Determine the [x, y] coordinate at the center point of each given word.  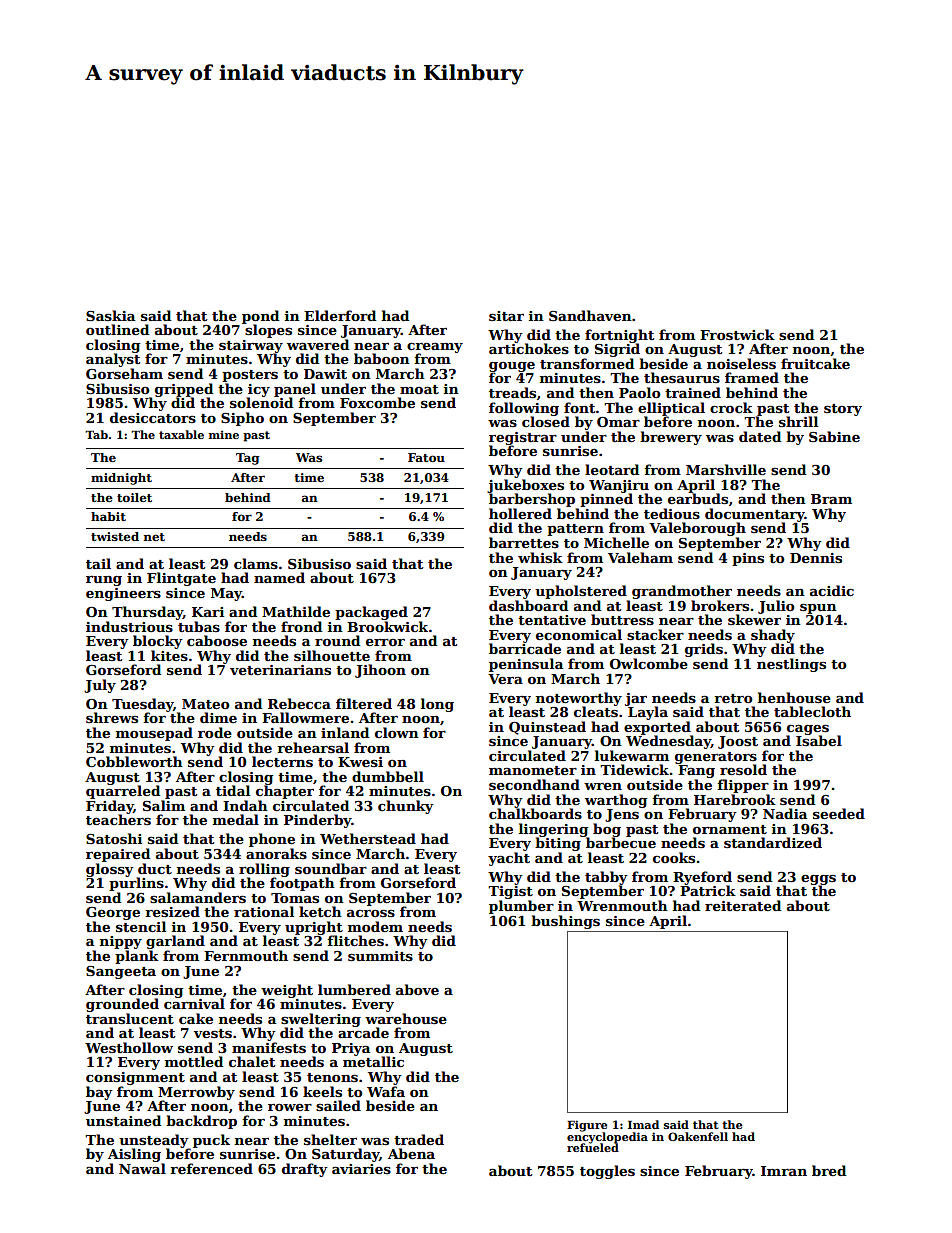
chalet [252, 1061]
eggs [818, 880]
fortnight [619, 336]
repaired [118, 855]
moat [419, 389]
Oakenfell [698, 1136]
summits [380, 956]
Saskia [110, 315]
